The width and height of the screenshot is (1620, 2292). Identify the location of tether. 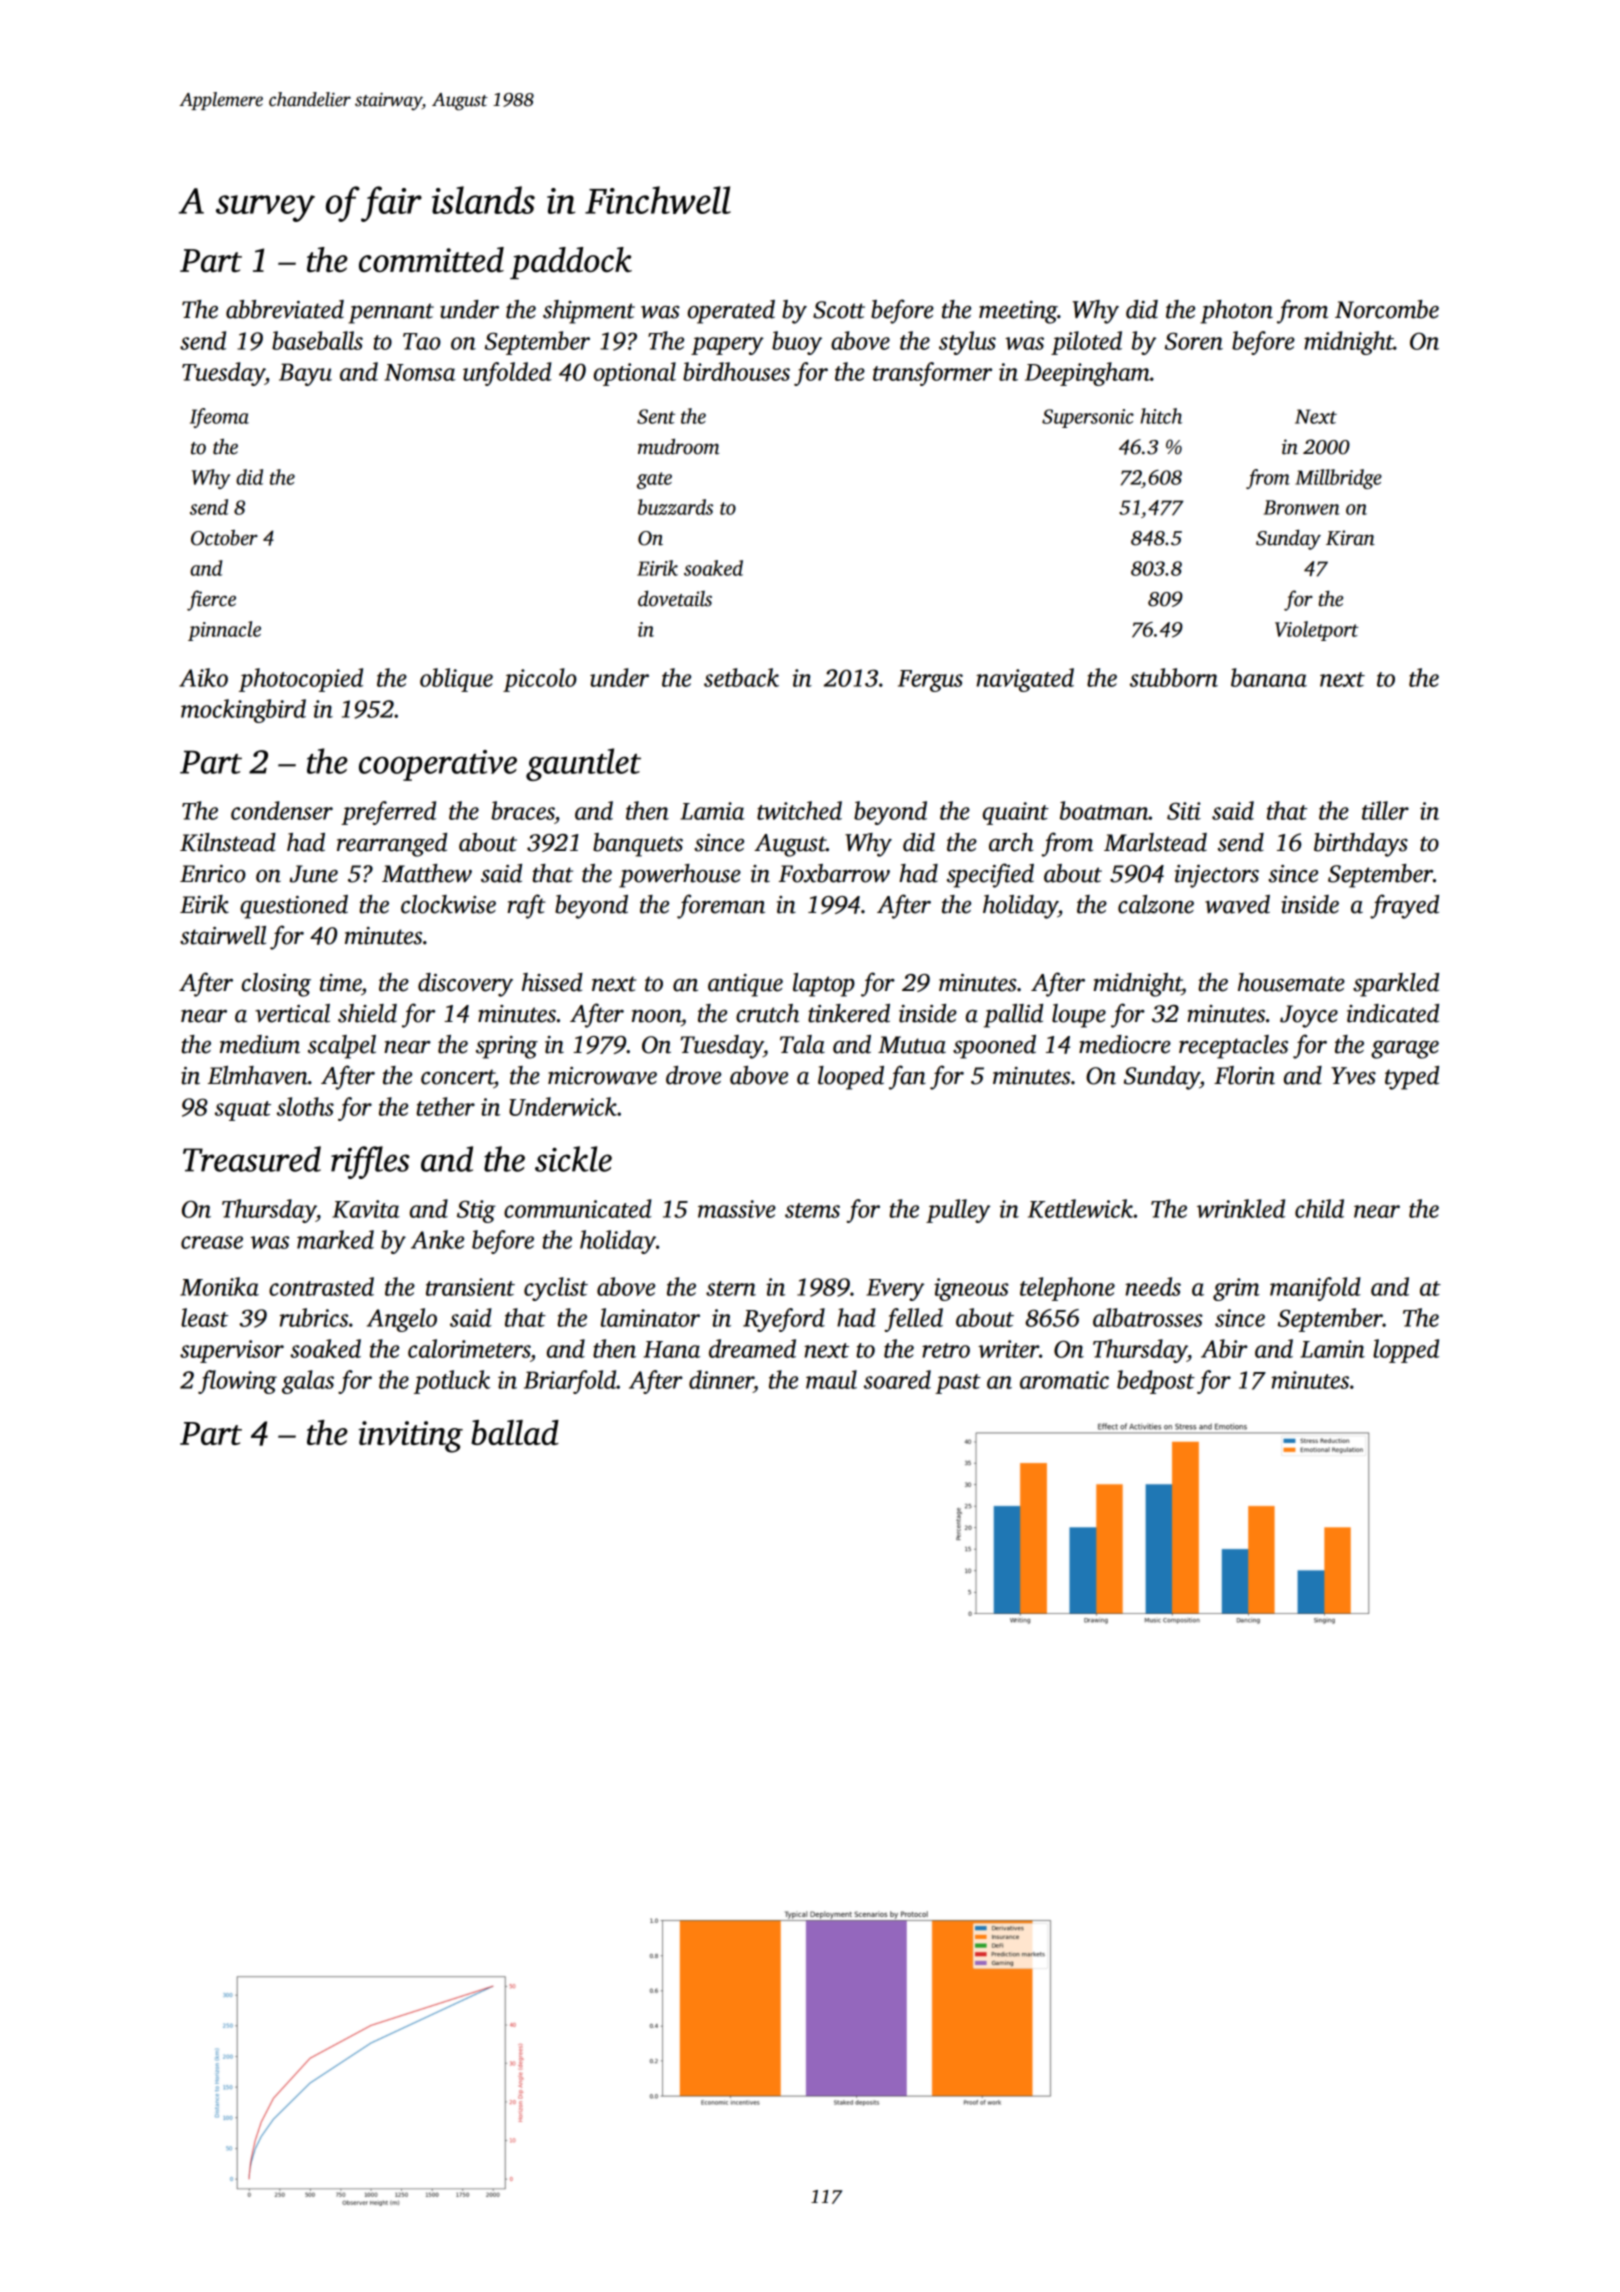
(445, 1106).
